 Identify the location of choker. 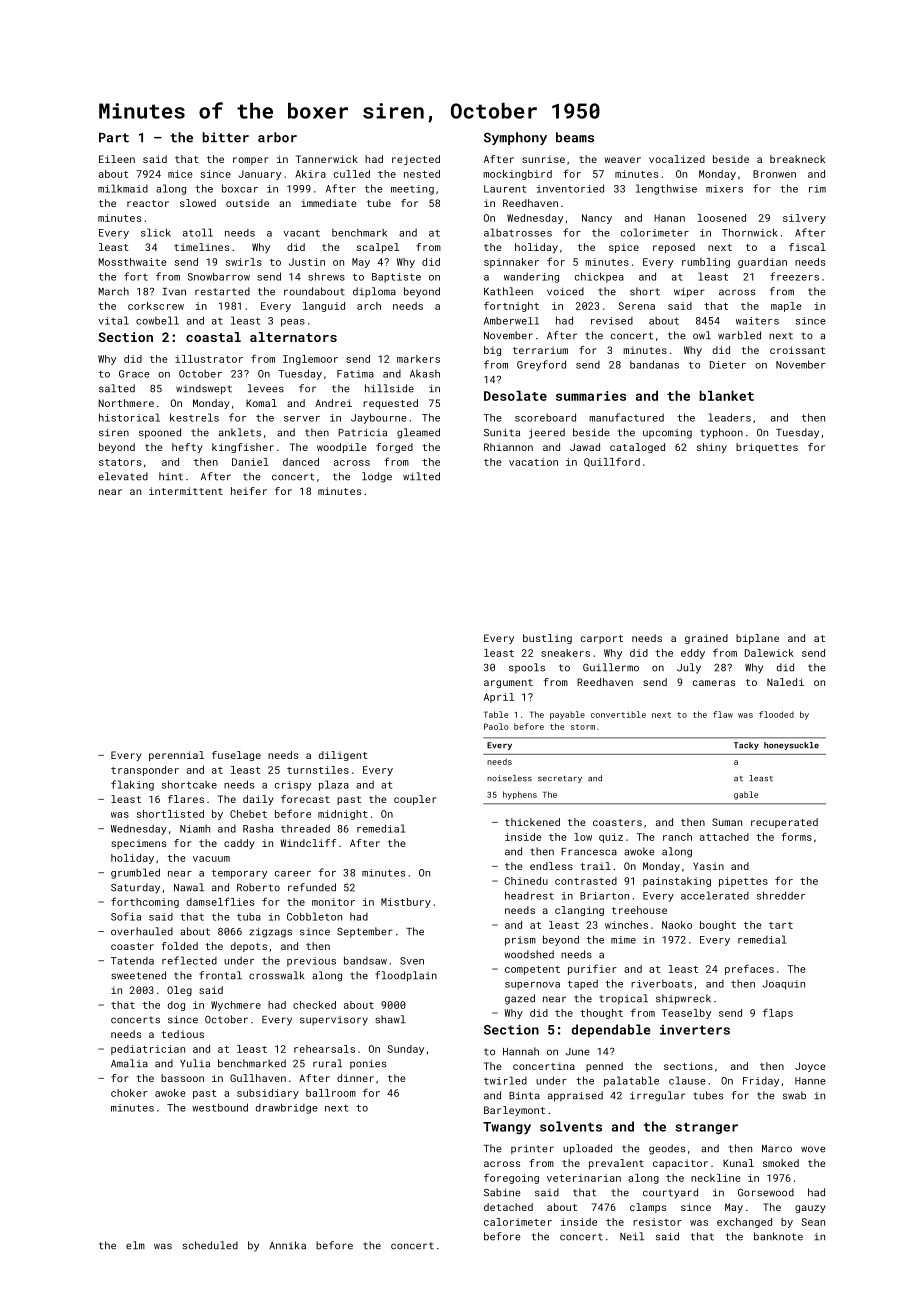
(129, 1093).
